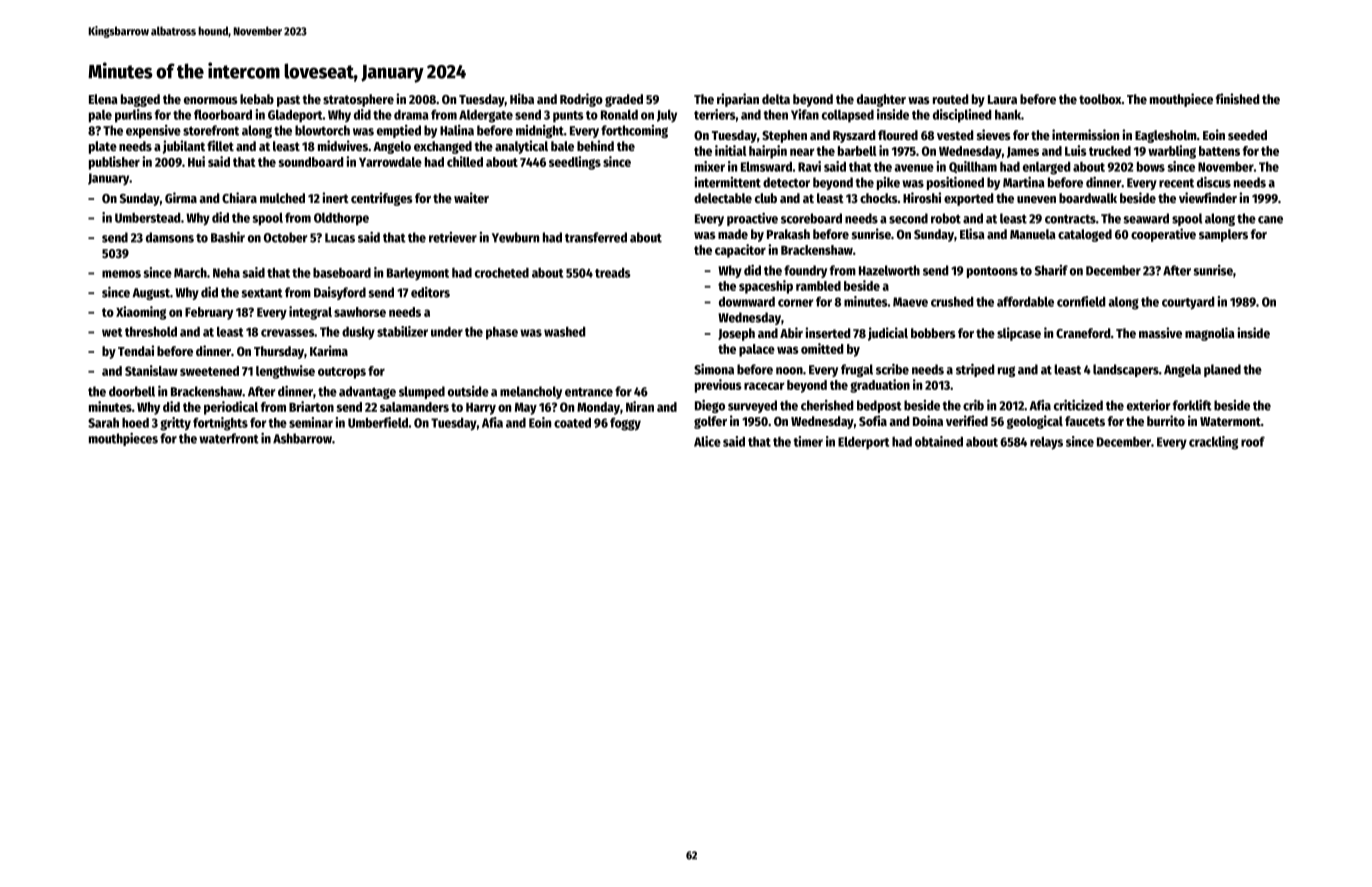  I want to click on Ashbarrow, so click(302, 438).
